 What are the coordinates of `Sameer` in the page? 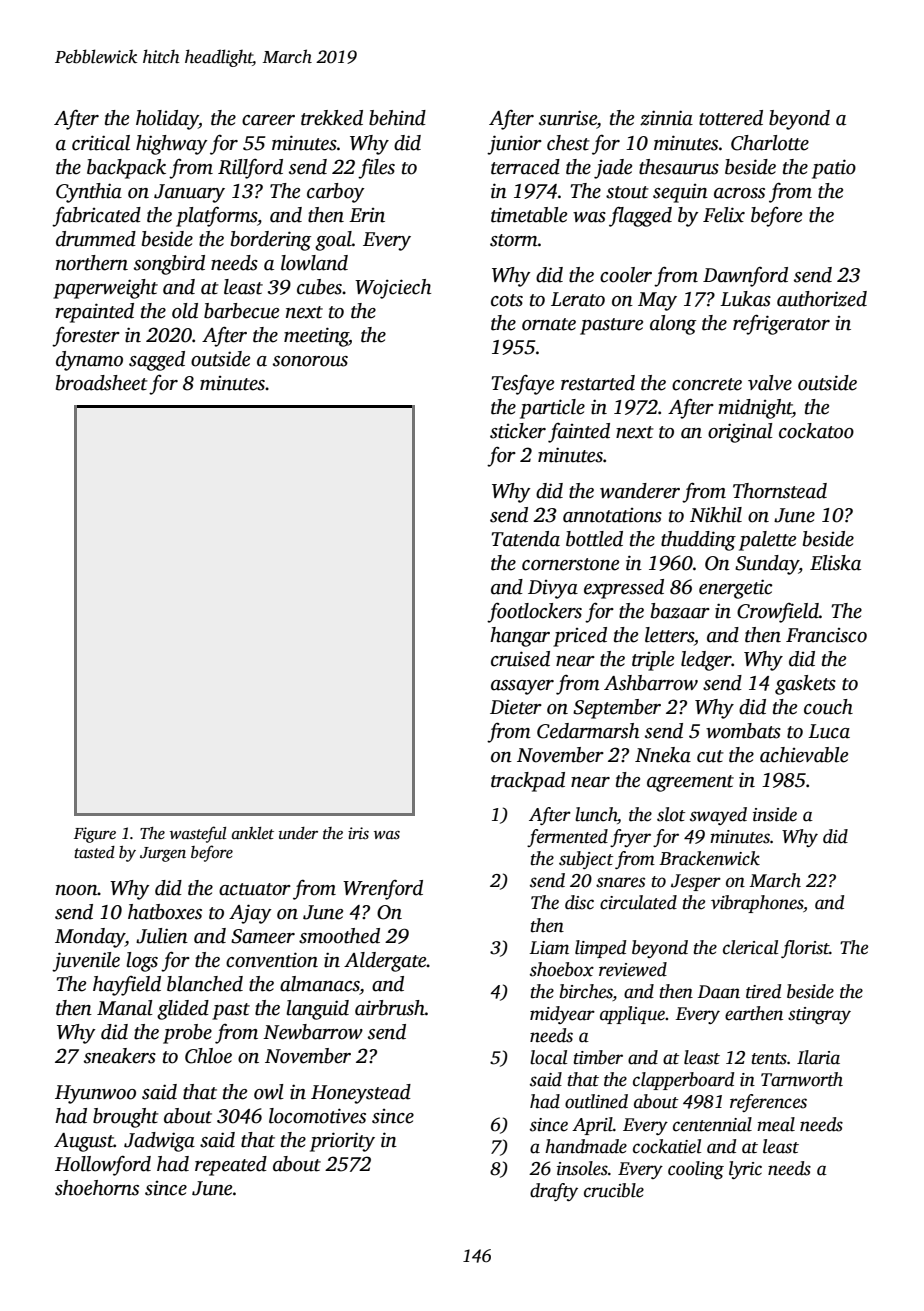 It's located at (263, 936).
